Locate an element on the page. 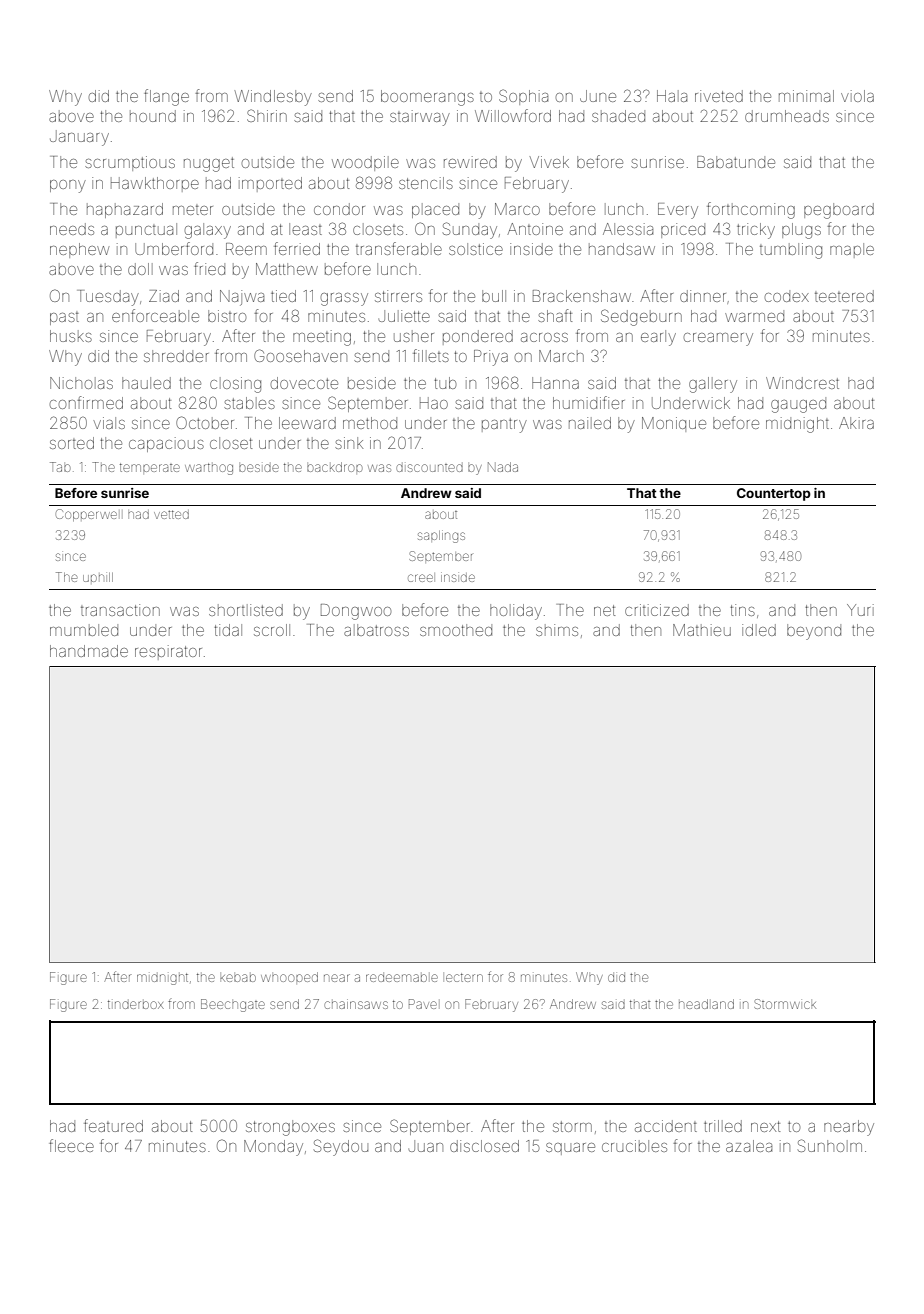 The image size is (924, 1314). fleece is located at coordinates (71, 1145).
